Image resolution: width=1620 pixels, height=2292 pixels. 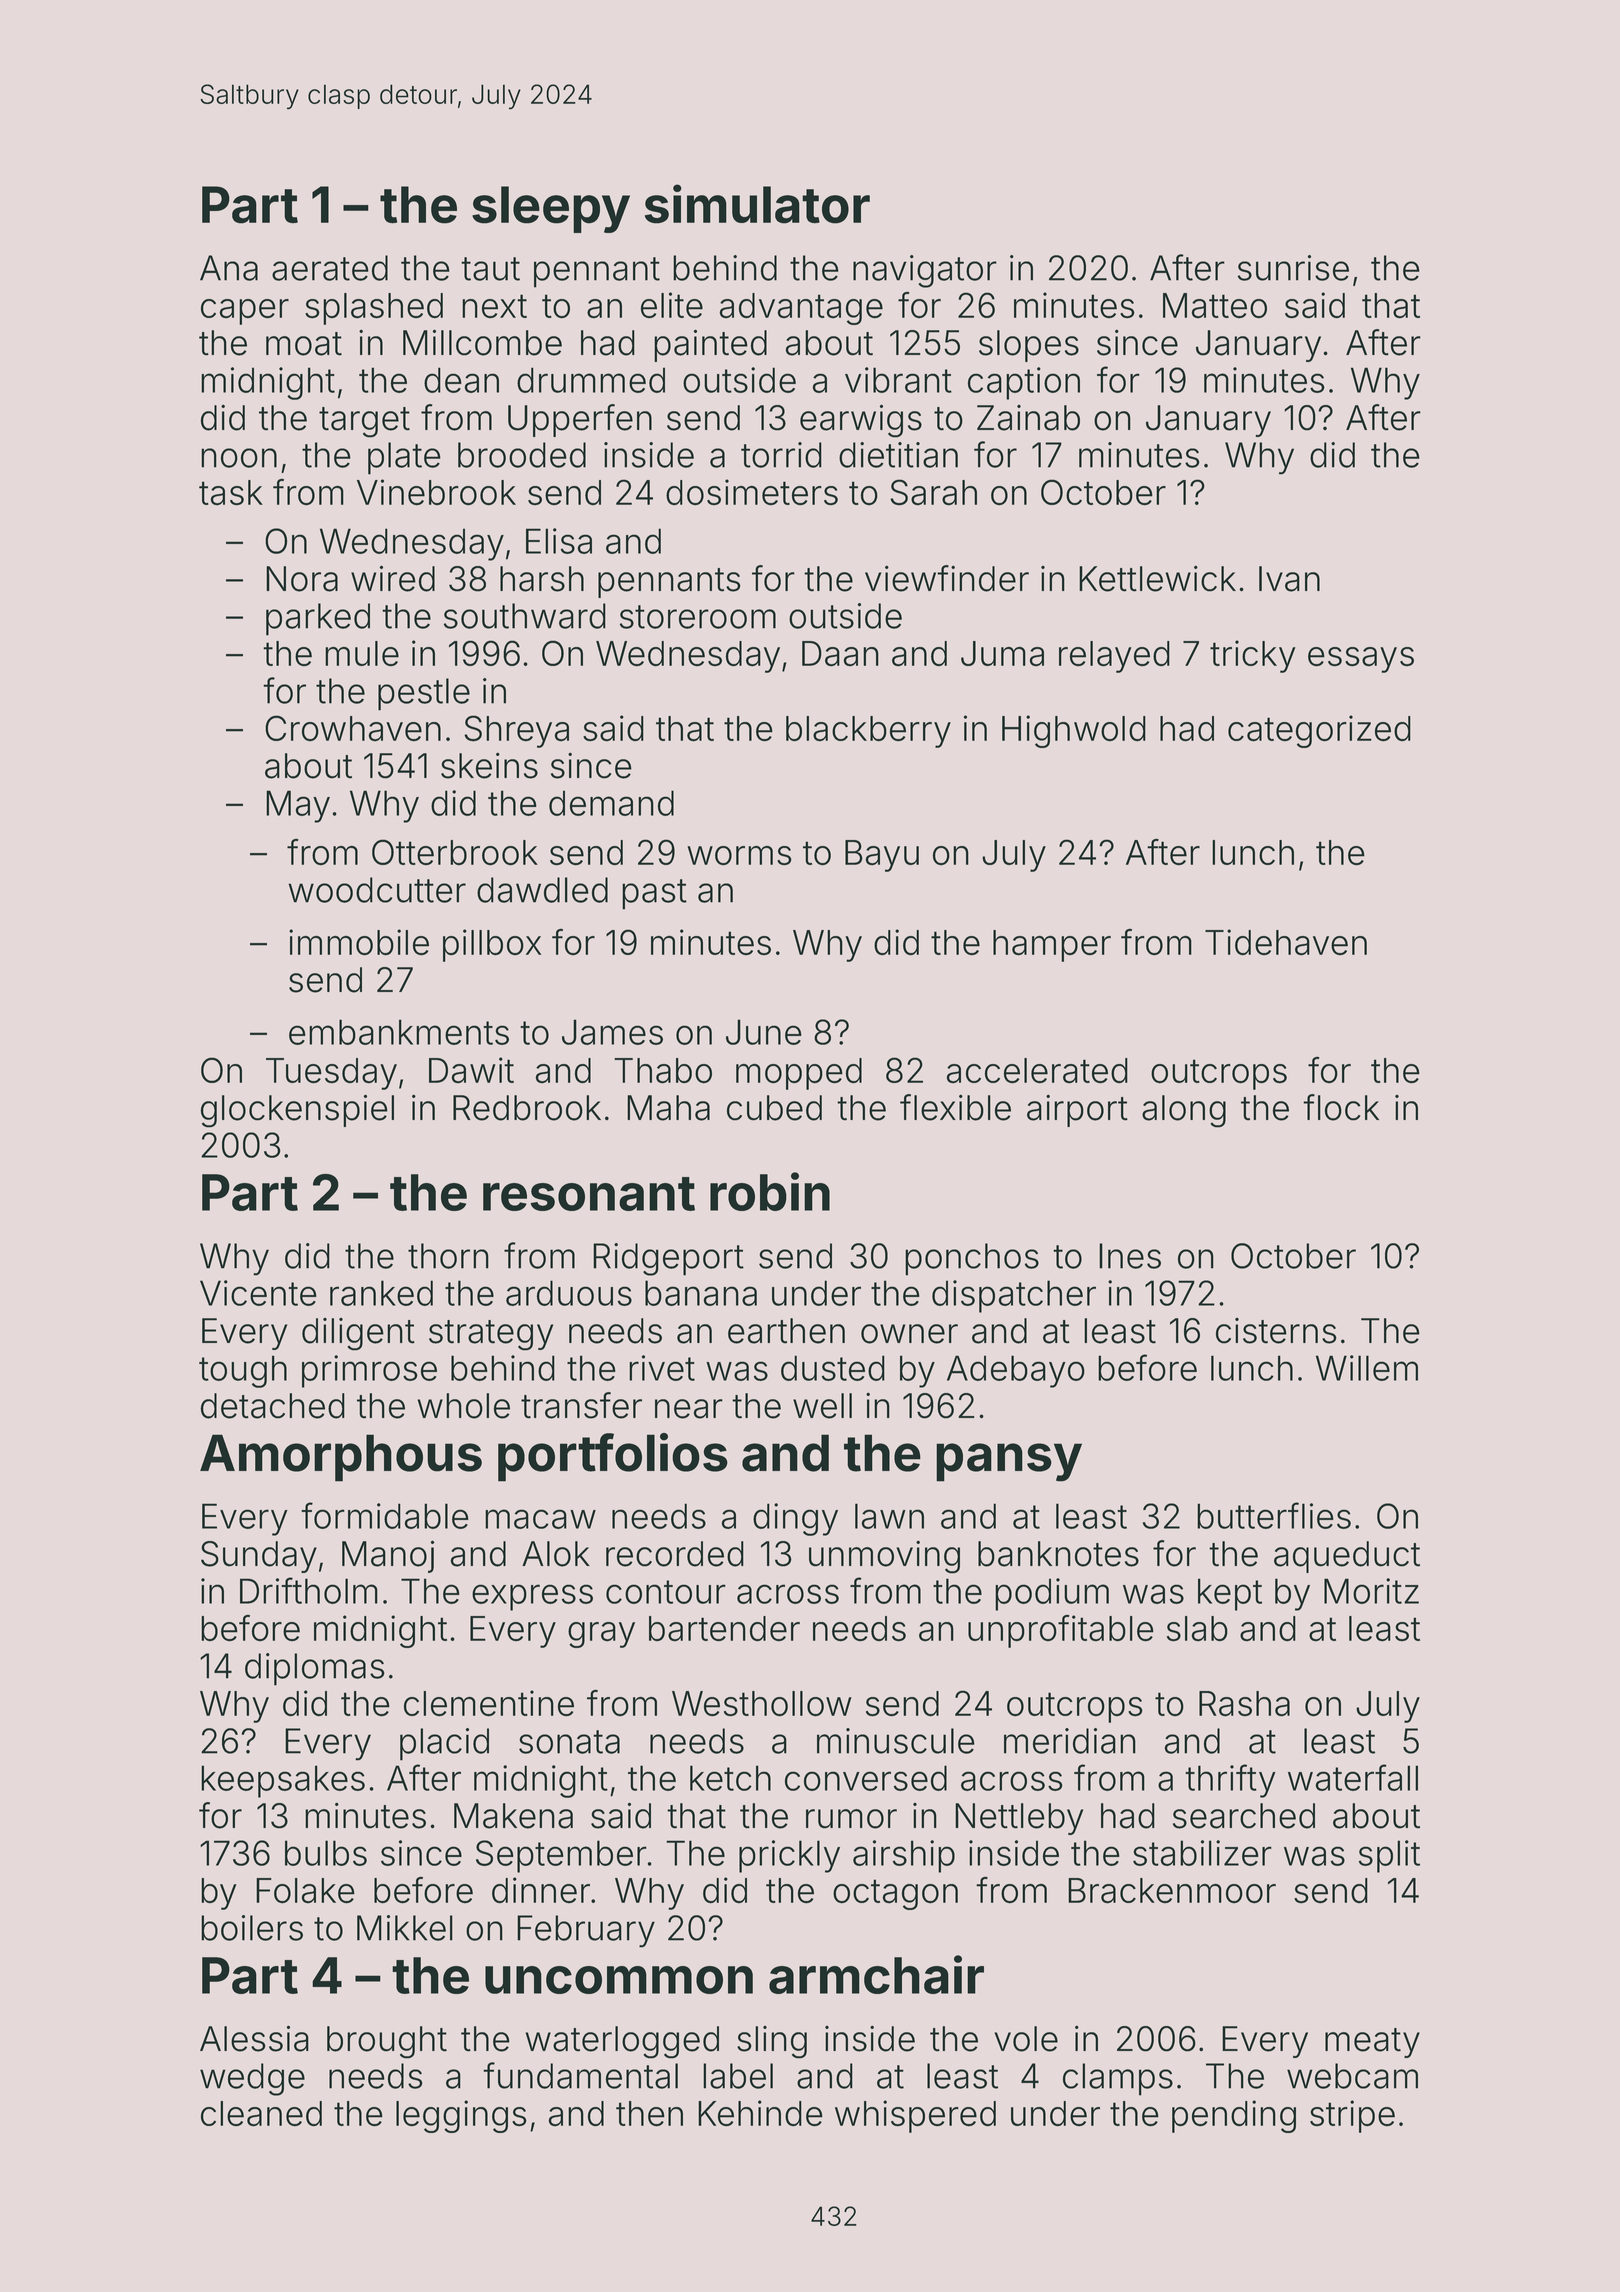 I want to click on Matteo, so click(x=1215, y=306).
